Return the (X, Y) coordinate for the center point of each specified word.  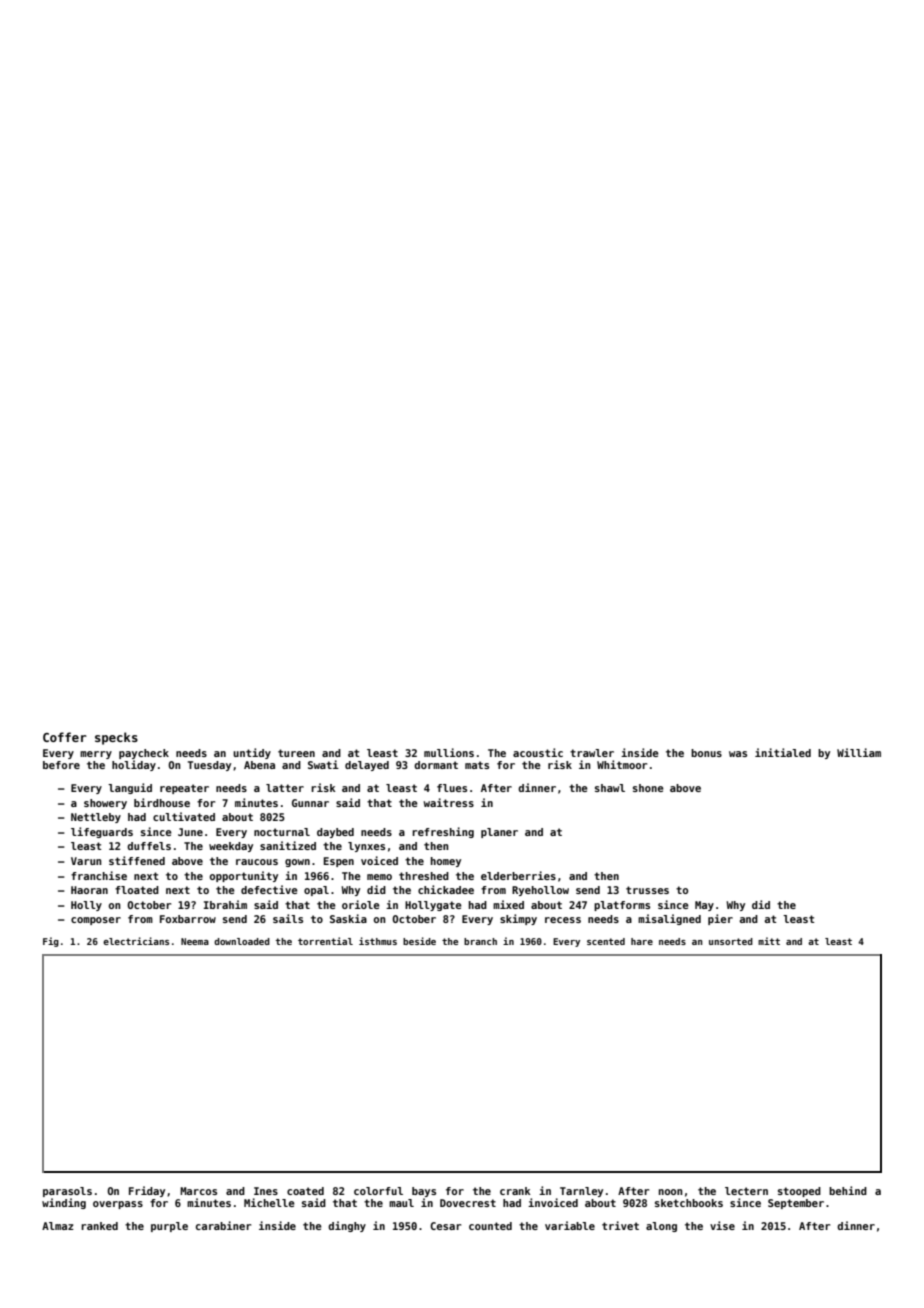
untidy (252, 753)
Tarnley (581, 1192)
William (859, 752)
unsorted (731, 941)
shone (648, 788)
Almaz (58, 1226)
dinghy (347, 1226)
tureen (296, 753)
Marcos (198, 1191)
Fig (51, 942)
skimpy (518, 919)
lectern (746, 1191)
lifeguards (102, 832)
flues (452, 788)
